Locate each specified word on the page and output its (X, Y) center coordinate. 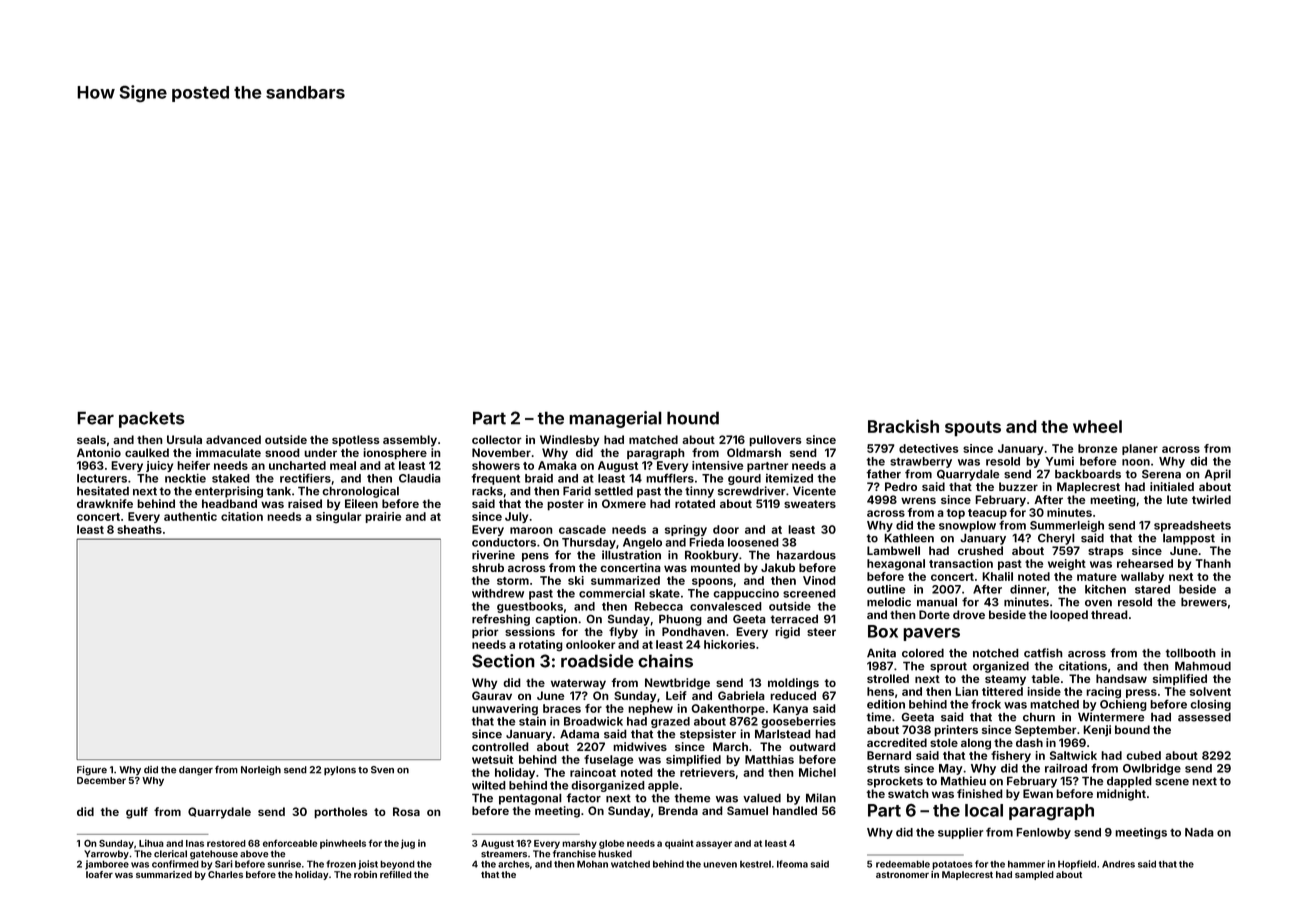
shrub (488, 567)
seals (91, 439)
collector (497, 439)
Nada (1199, 832)
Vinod (819, 580)
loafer (99, 874)
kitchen (1105, 589)
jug (408, 844)
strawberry (921, 462)
